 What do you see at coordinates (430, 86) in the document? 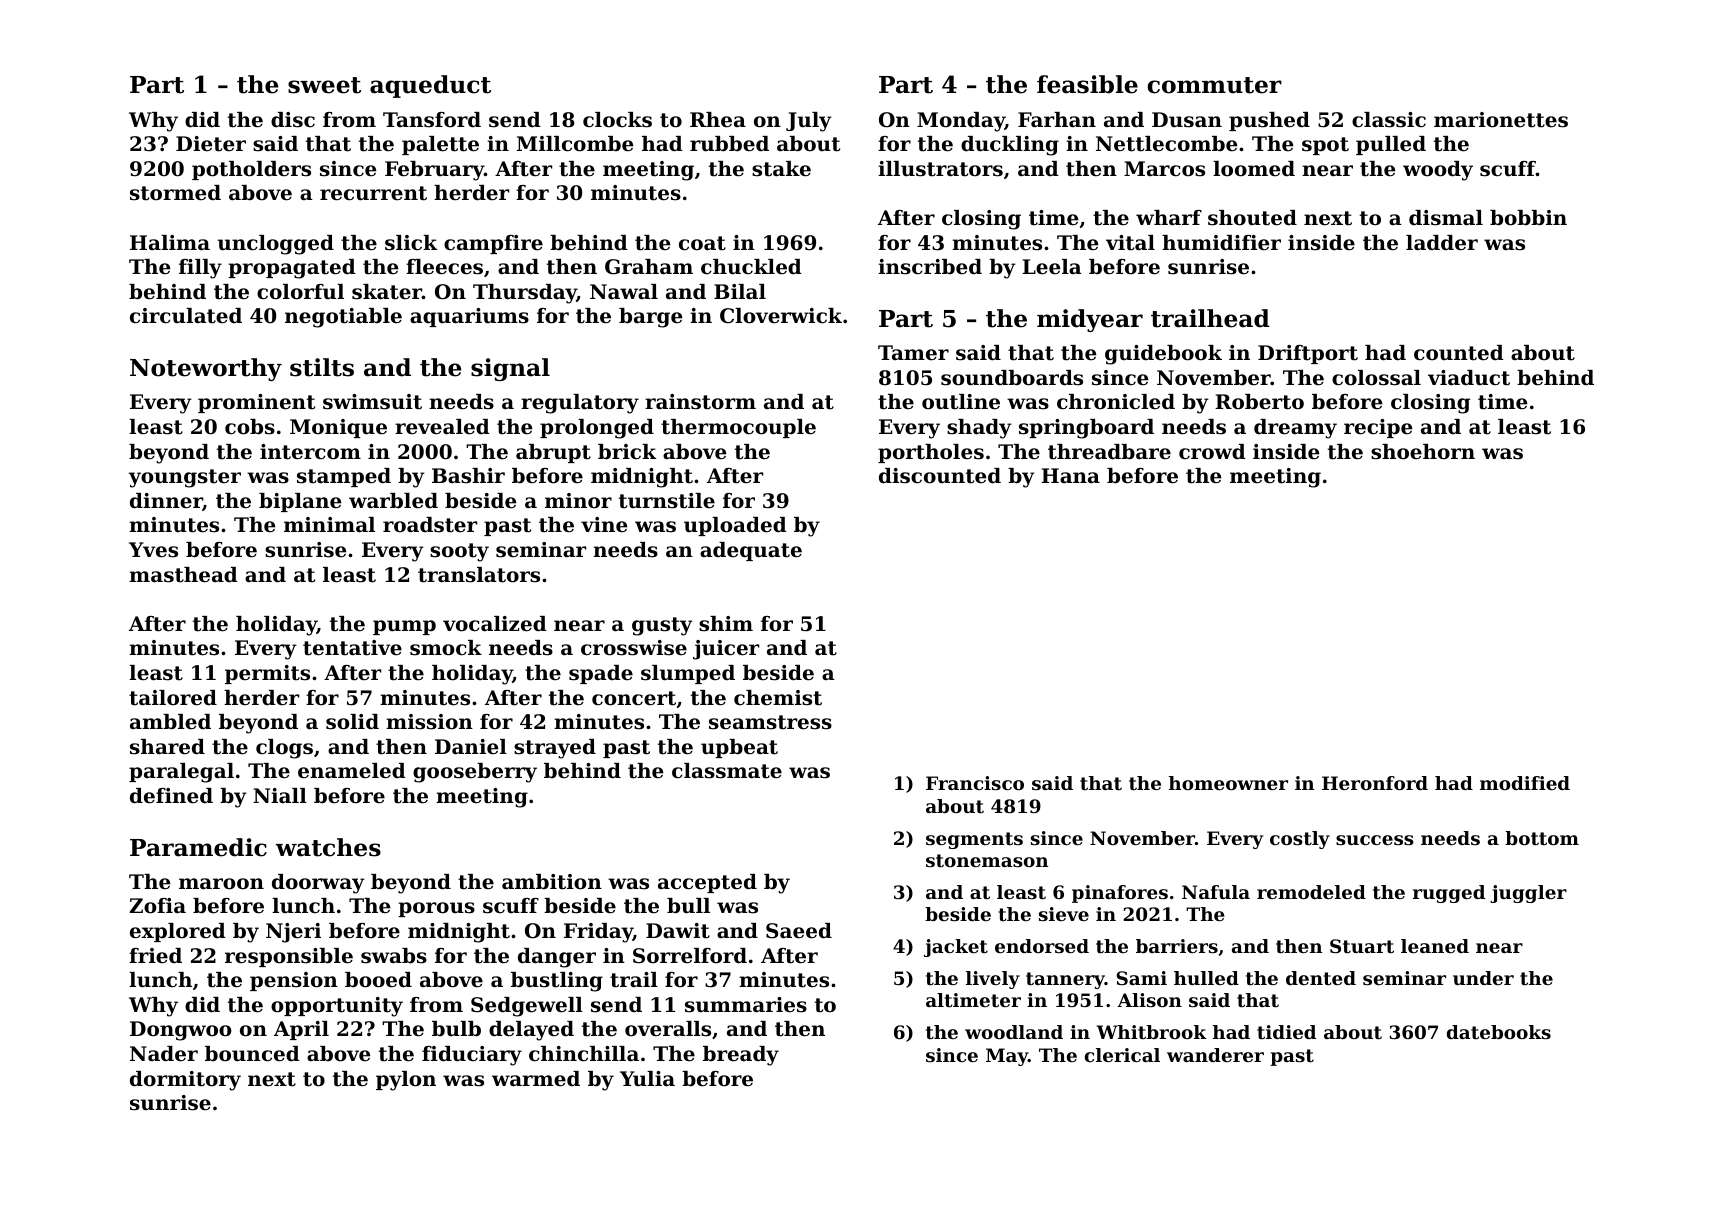
I see `aqueduct` at bounding box center [430, 86].
